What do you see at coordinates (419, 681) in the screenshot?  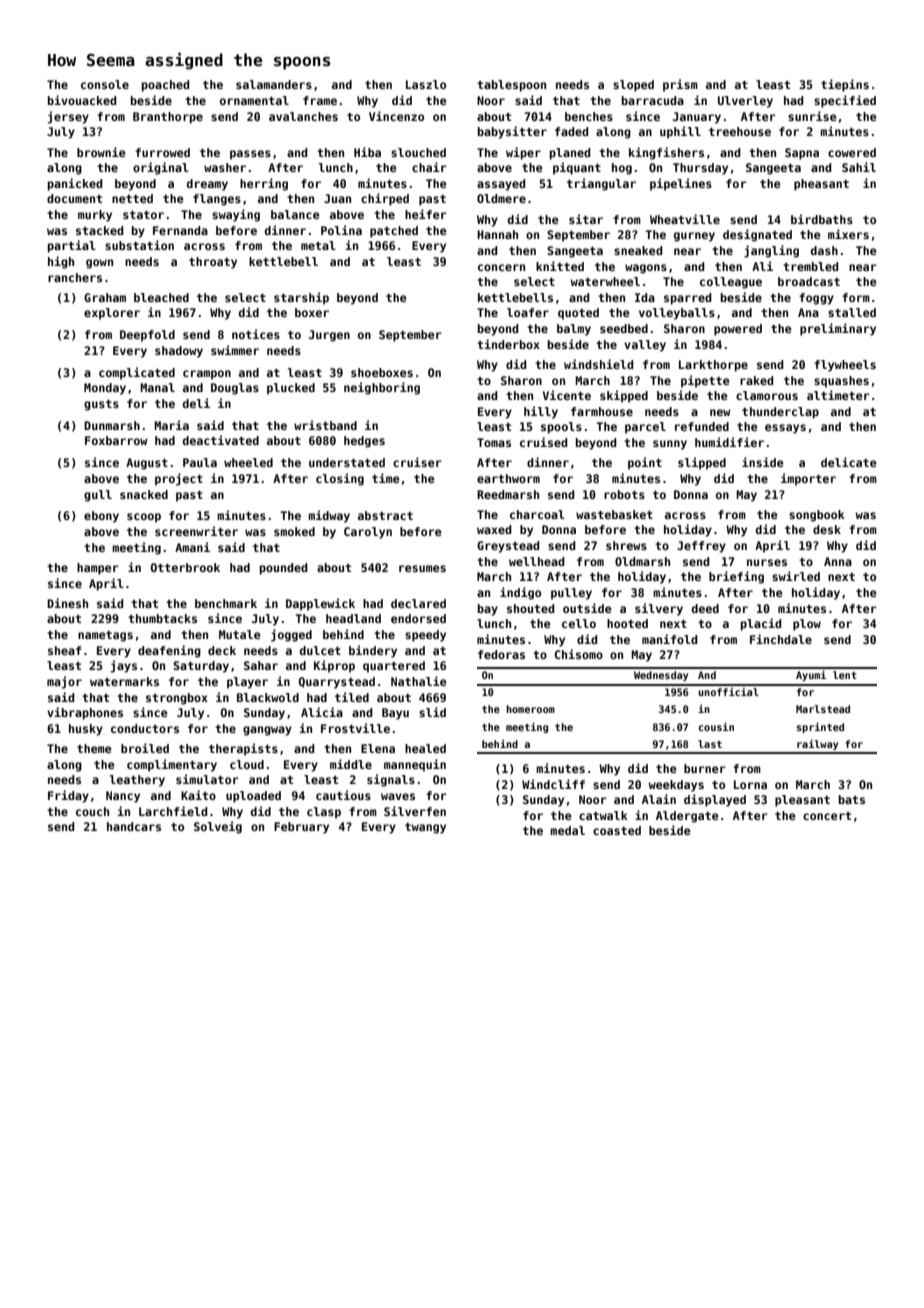 I see `Nathalie` at bounding box center [419, 681].
